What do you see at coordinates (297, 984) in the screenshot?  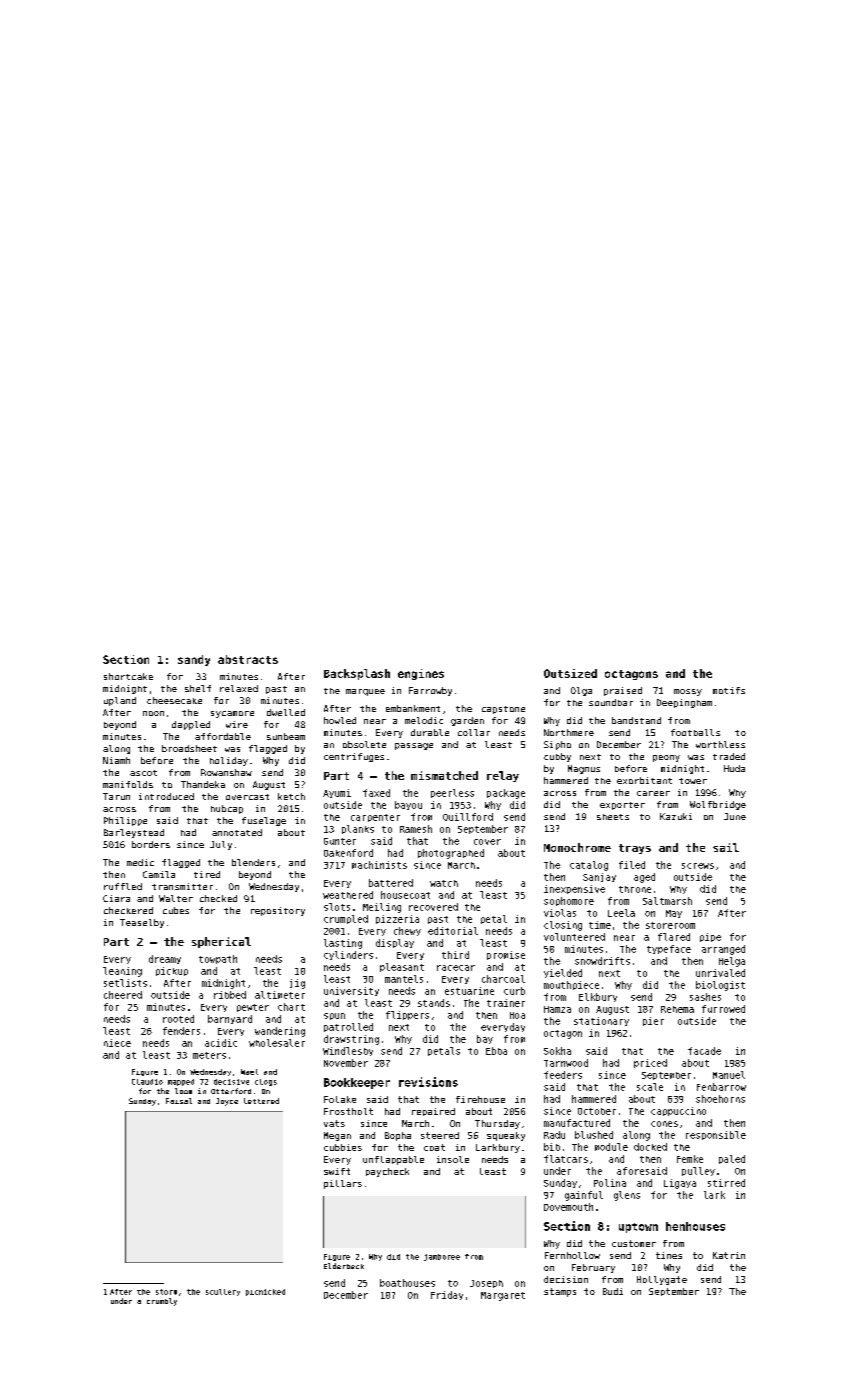 I see `jig` at bounding box center [297, 984].
